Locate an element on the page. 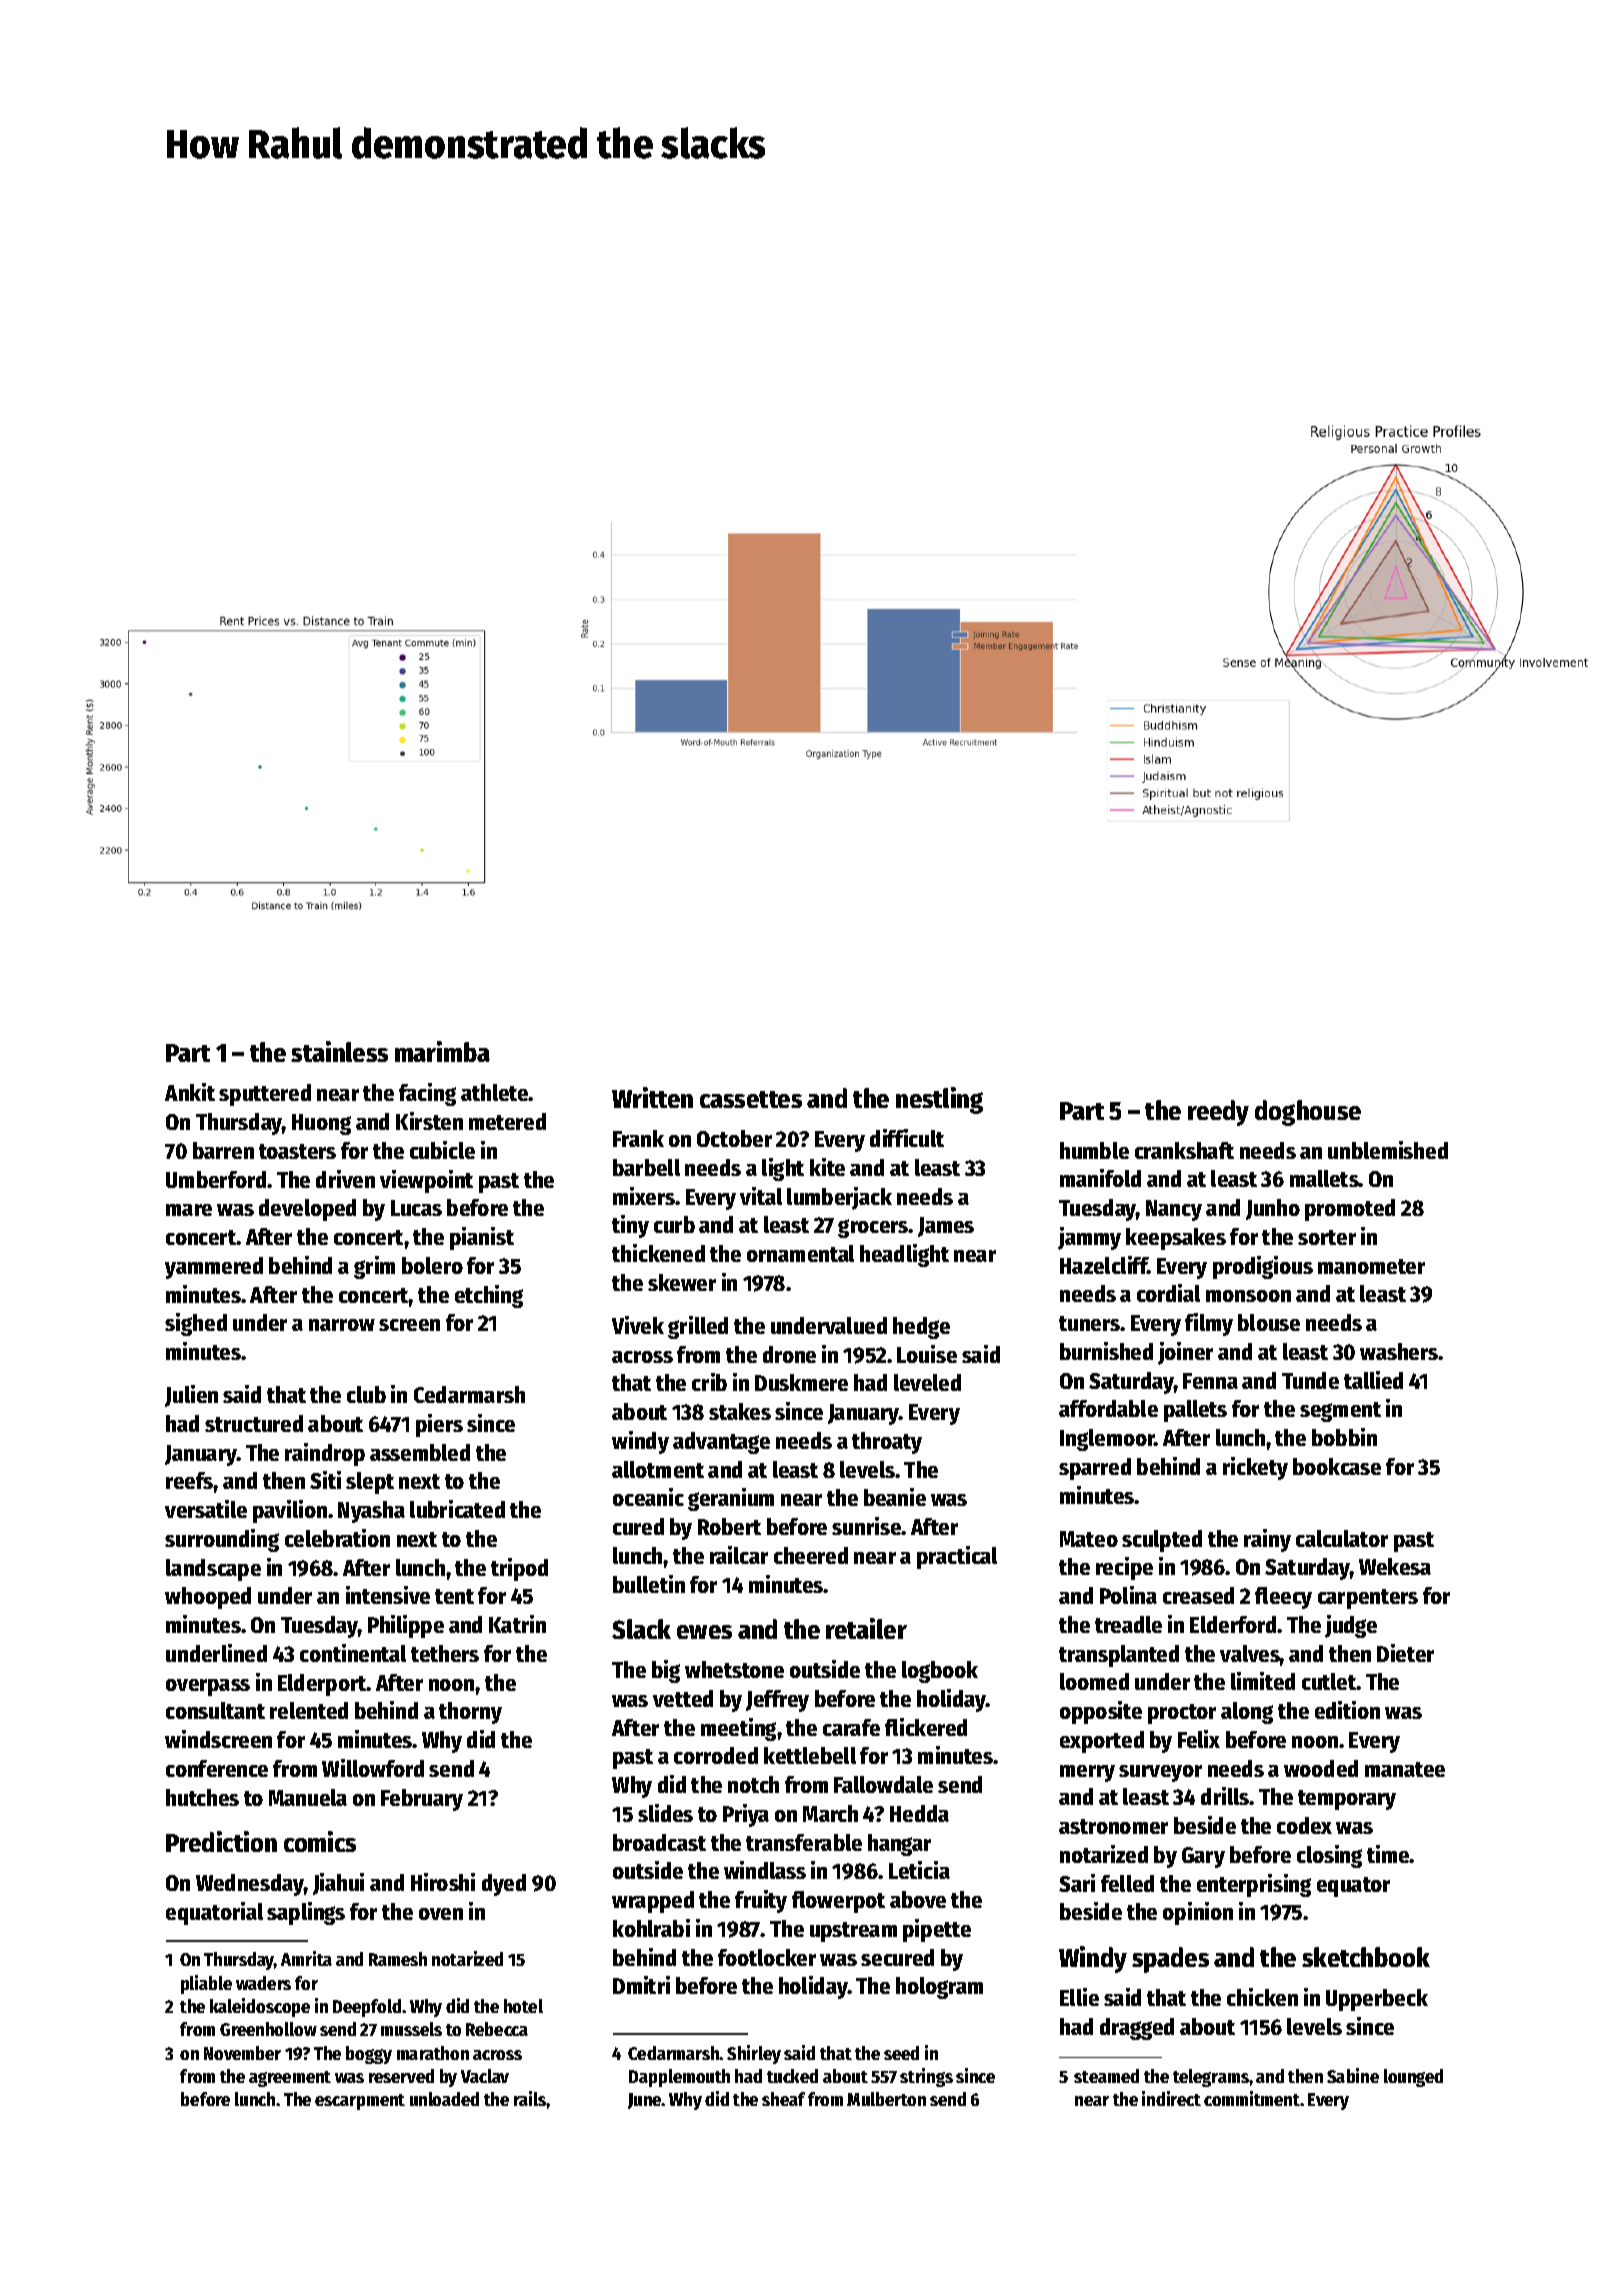 Image resolution: width=1620 pixels, height=2292 pixels. Hazelcliff is located at coordinates (1104, 1265).
